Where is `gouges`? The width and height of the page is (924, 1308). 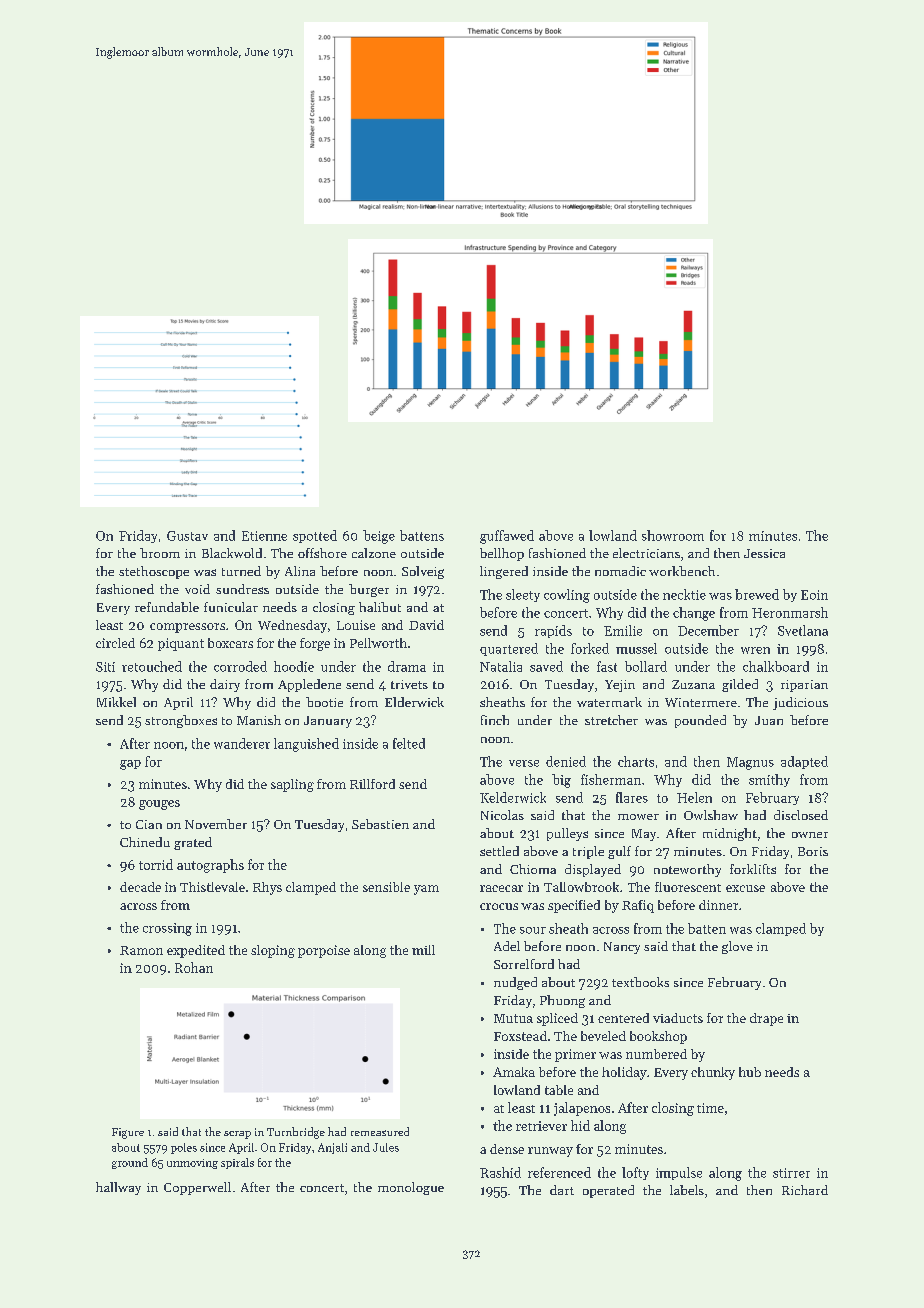
gouges is located at coordinates (159, 805).
